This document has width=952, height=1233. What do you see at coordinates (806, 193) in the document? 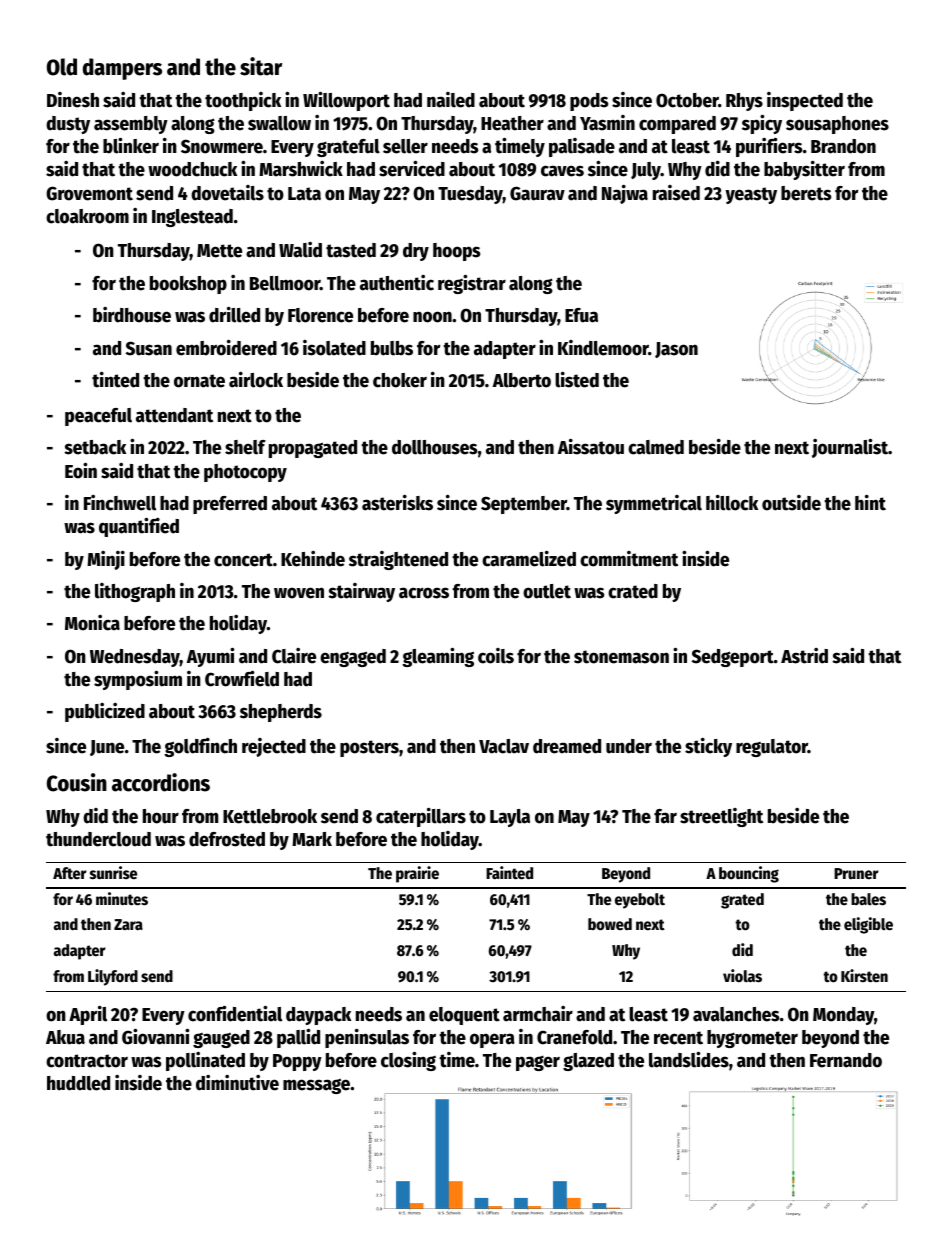
I see `berets` at bounding box center [806, 193].
